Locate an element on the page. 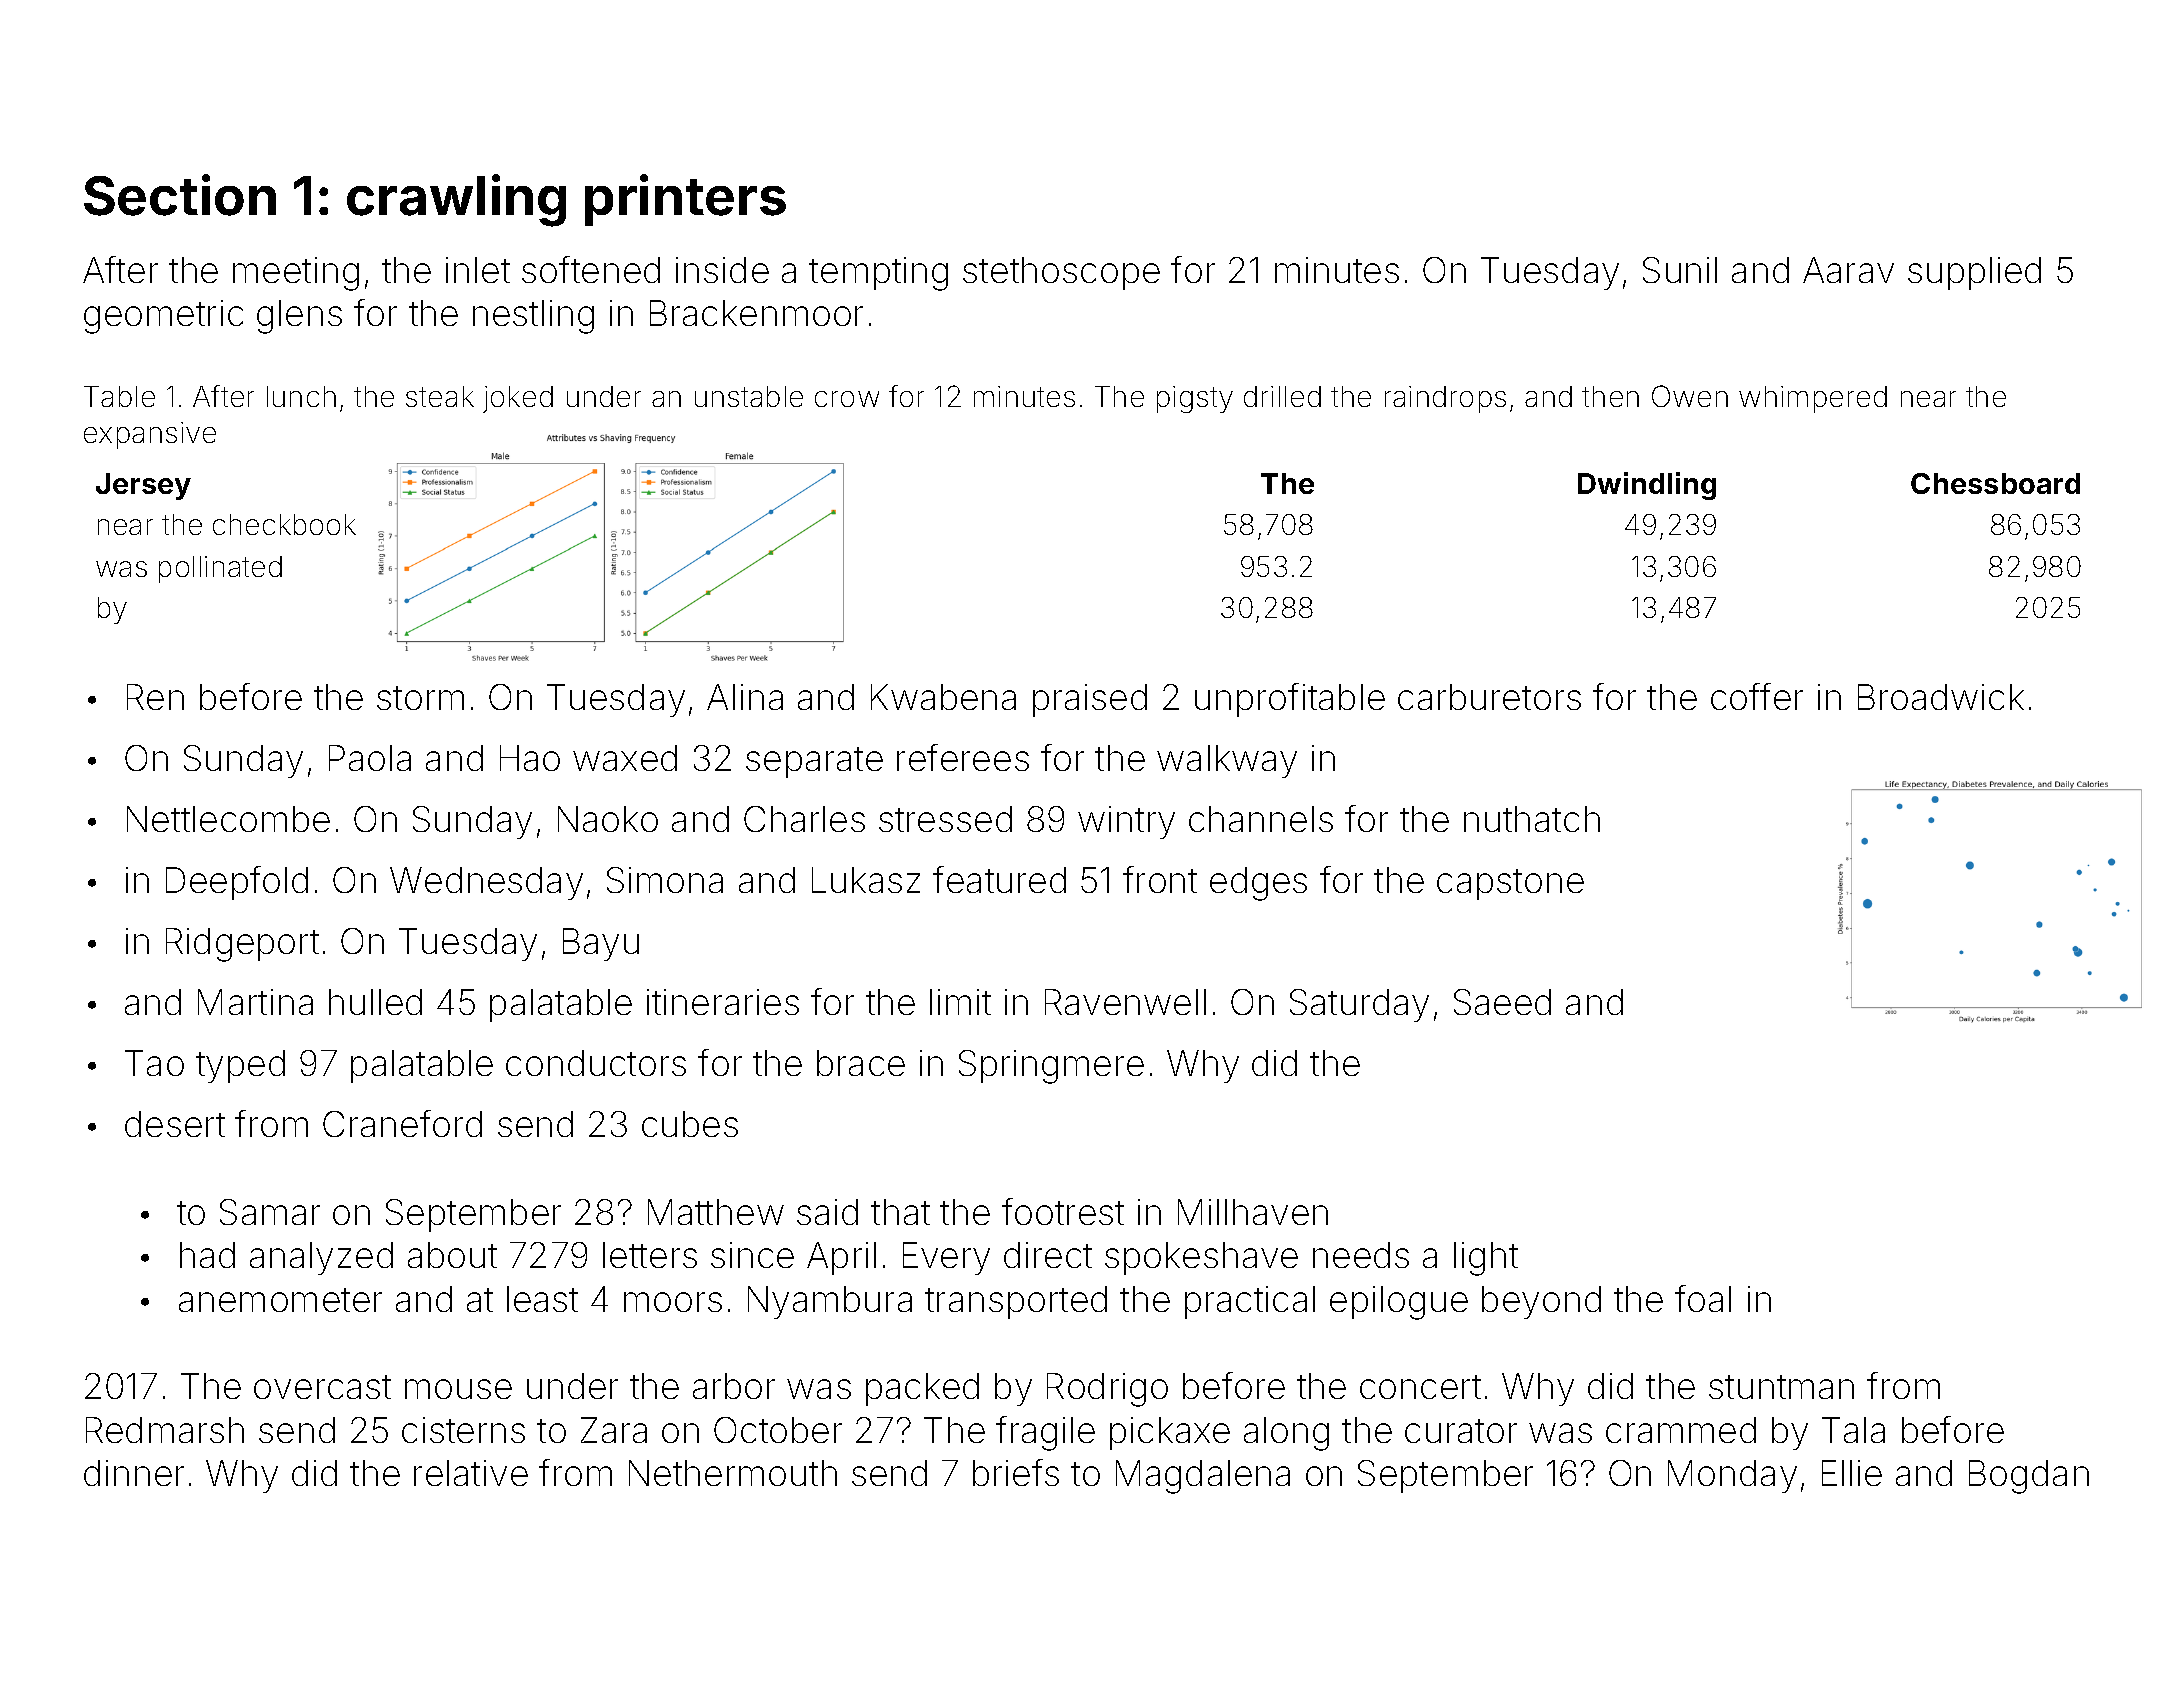 This document has height=1683, width=2178. Magdalena is located at coordinates (1203, 1477).
